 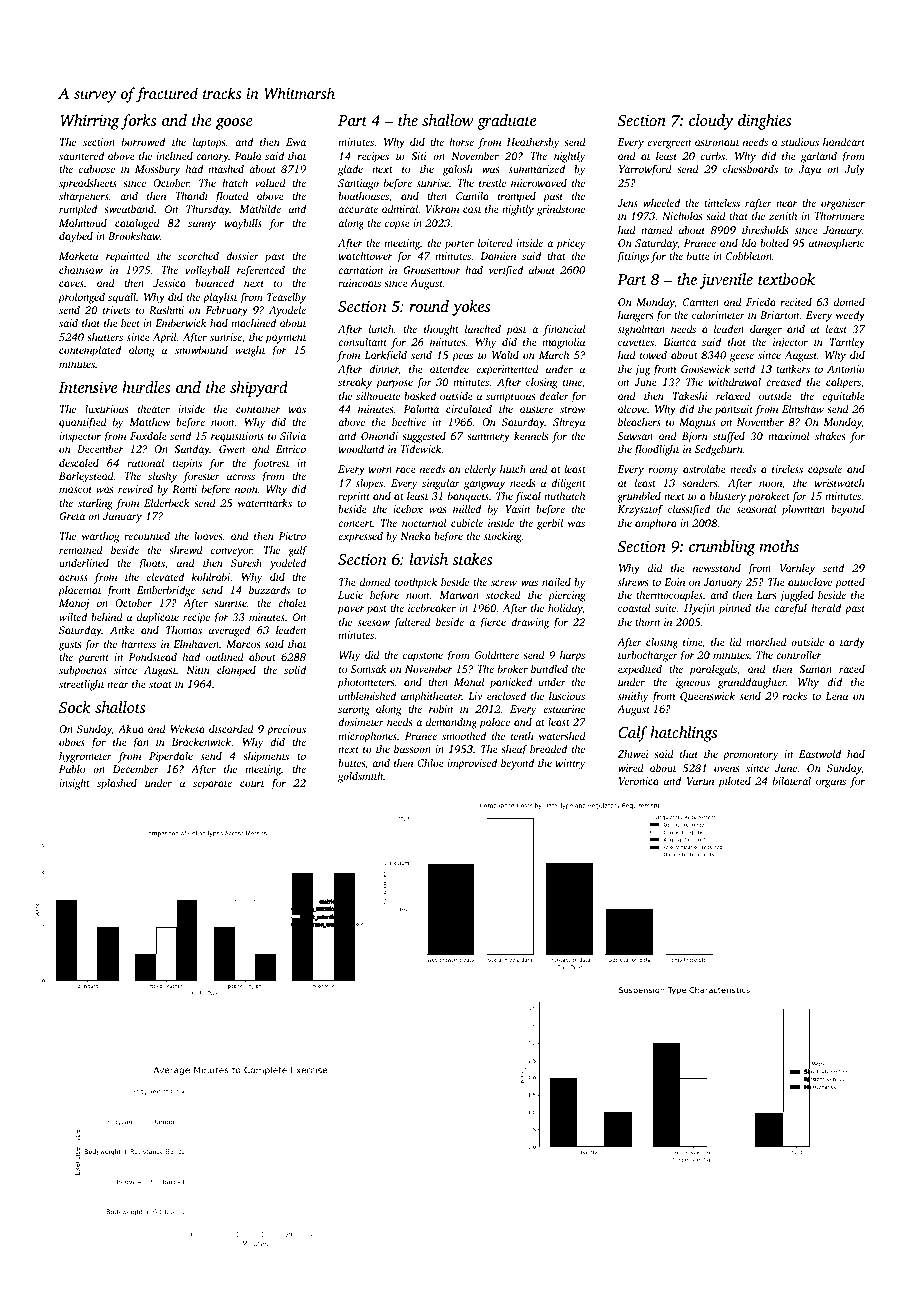 I want to click on silhouette, so click(x=378, y=396).
